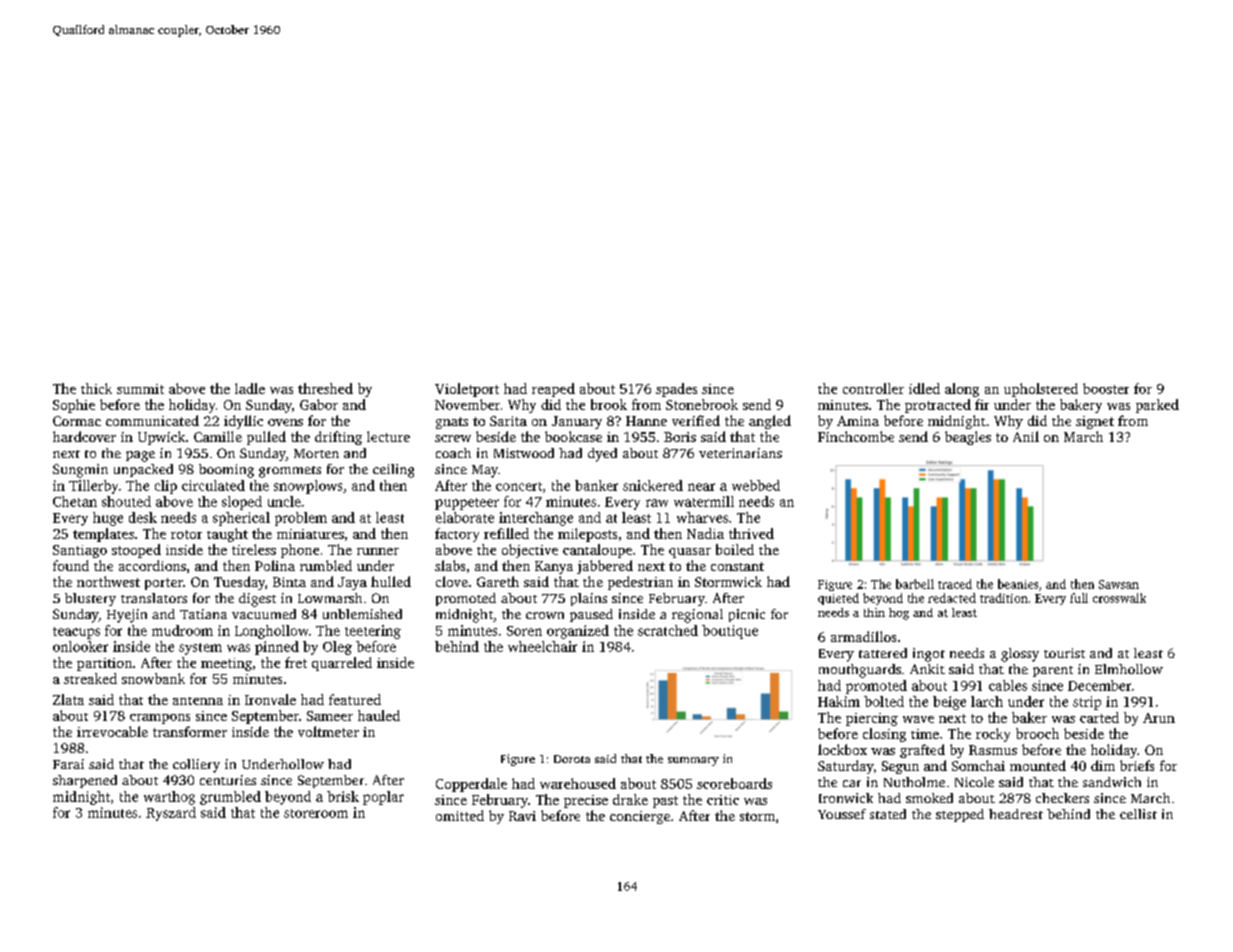  Describe the element at coordinates (152, 420) in the image. I see `communicated` at that location.
